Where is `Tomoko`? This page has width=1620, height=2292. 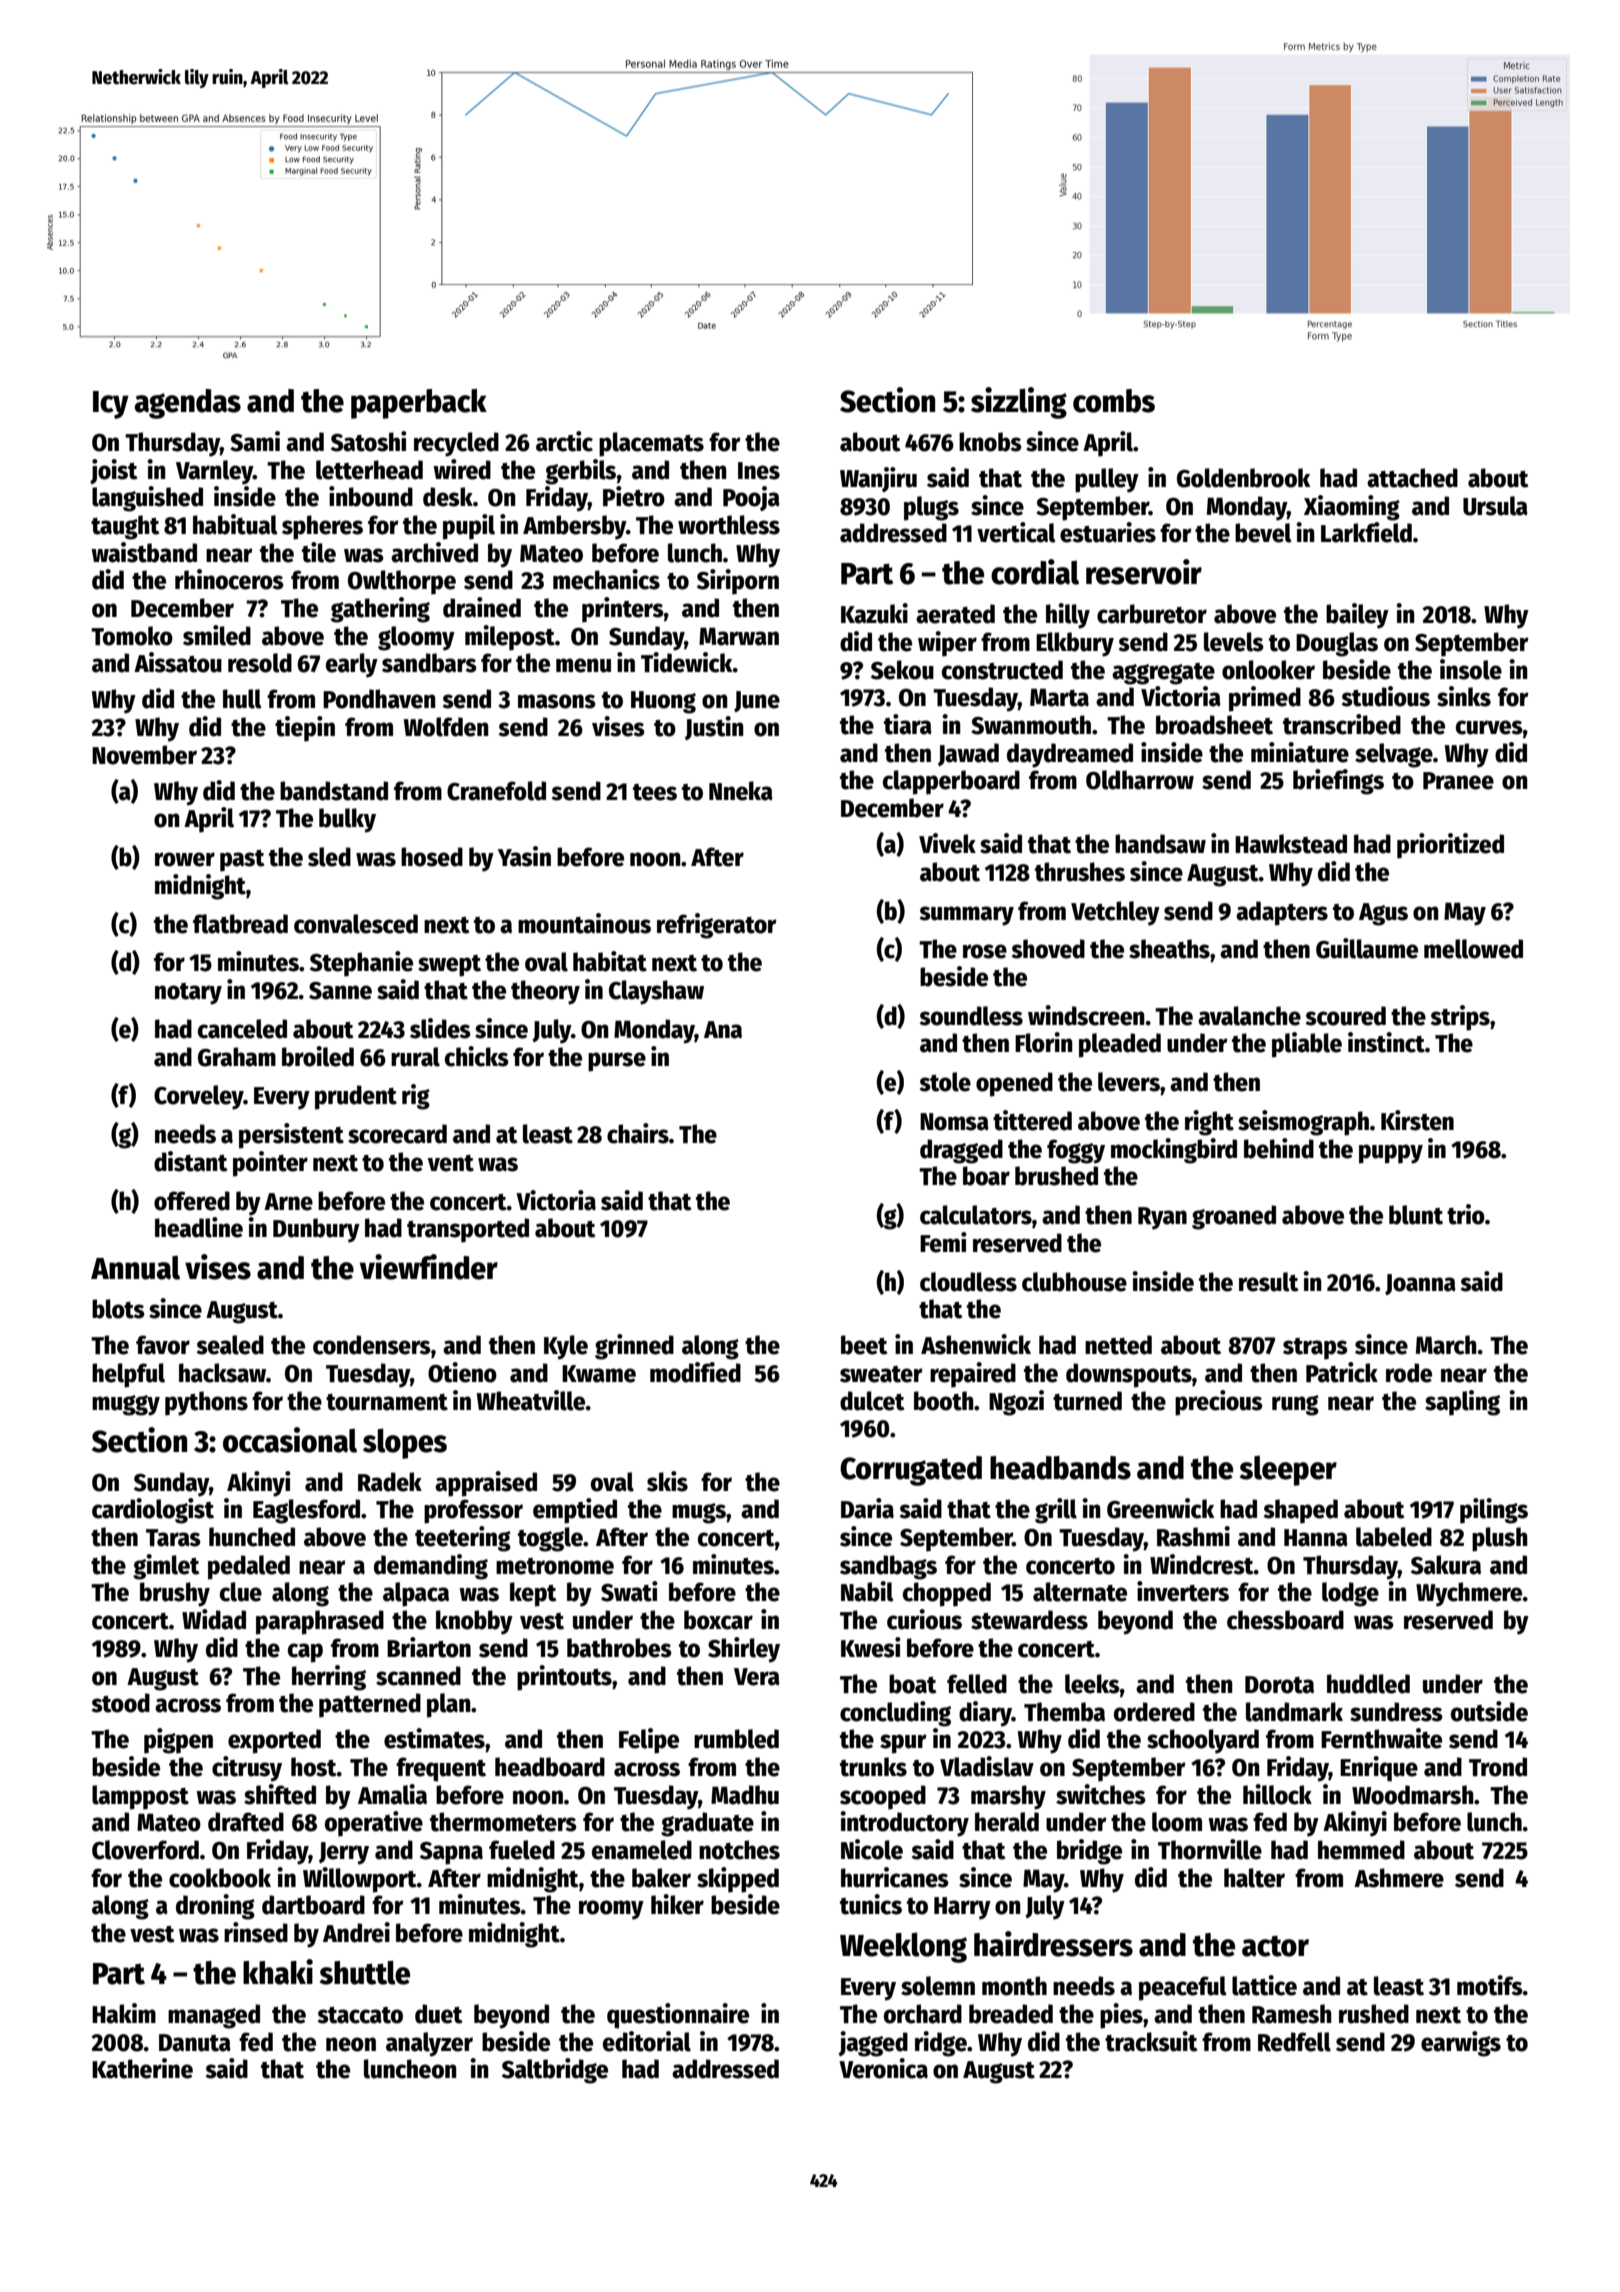 Tomoko is located at coordinates (132, 636).
